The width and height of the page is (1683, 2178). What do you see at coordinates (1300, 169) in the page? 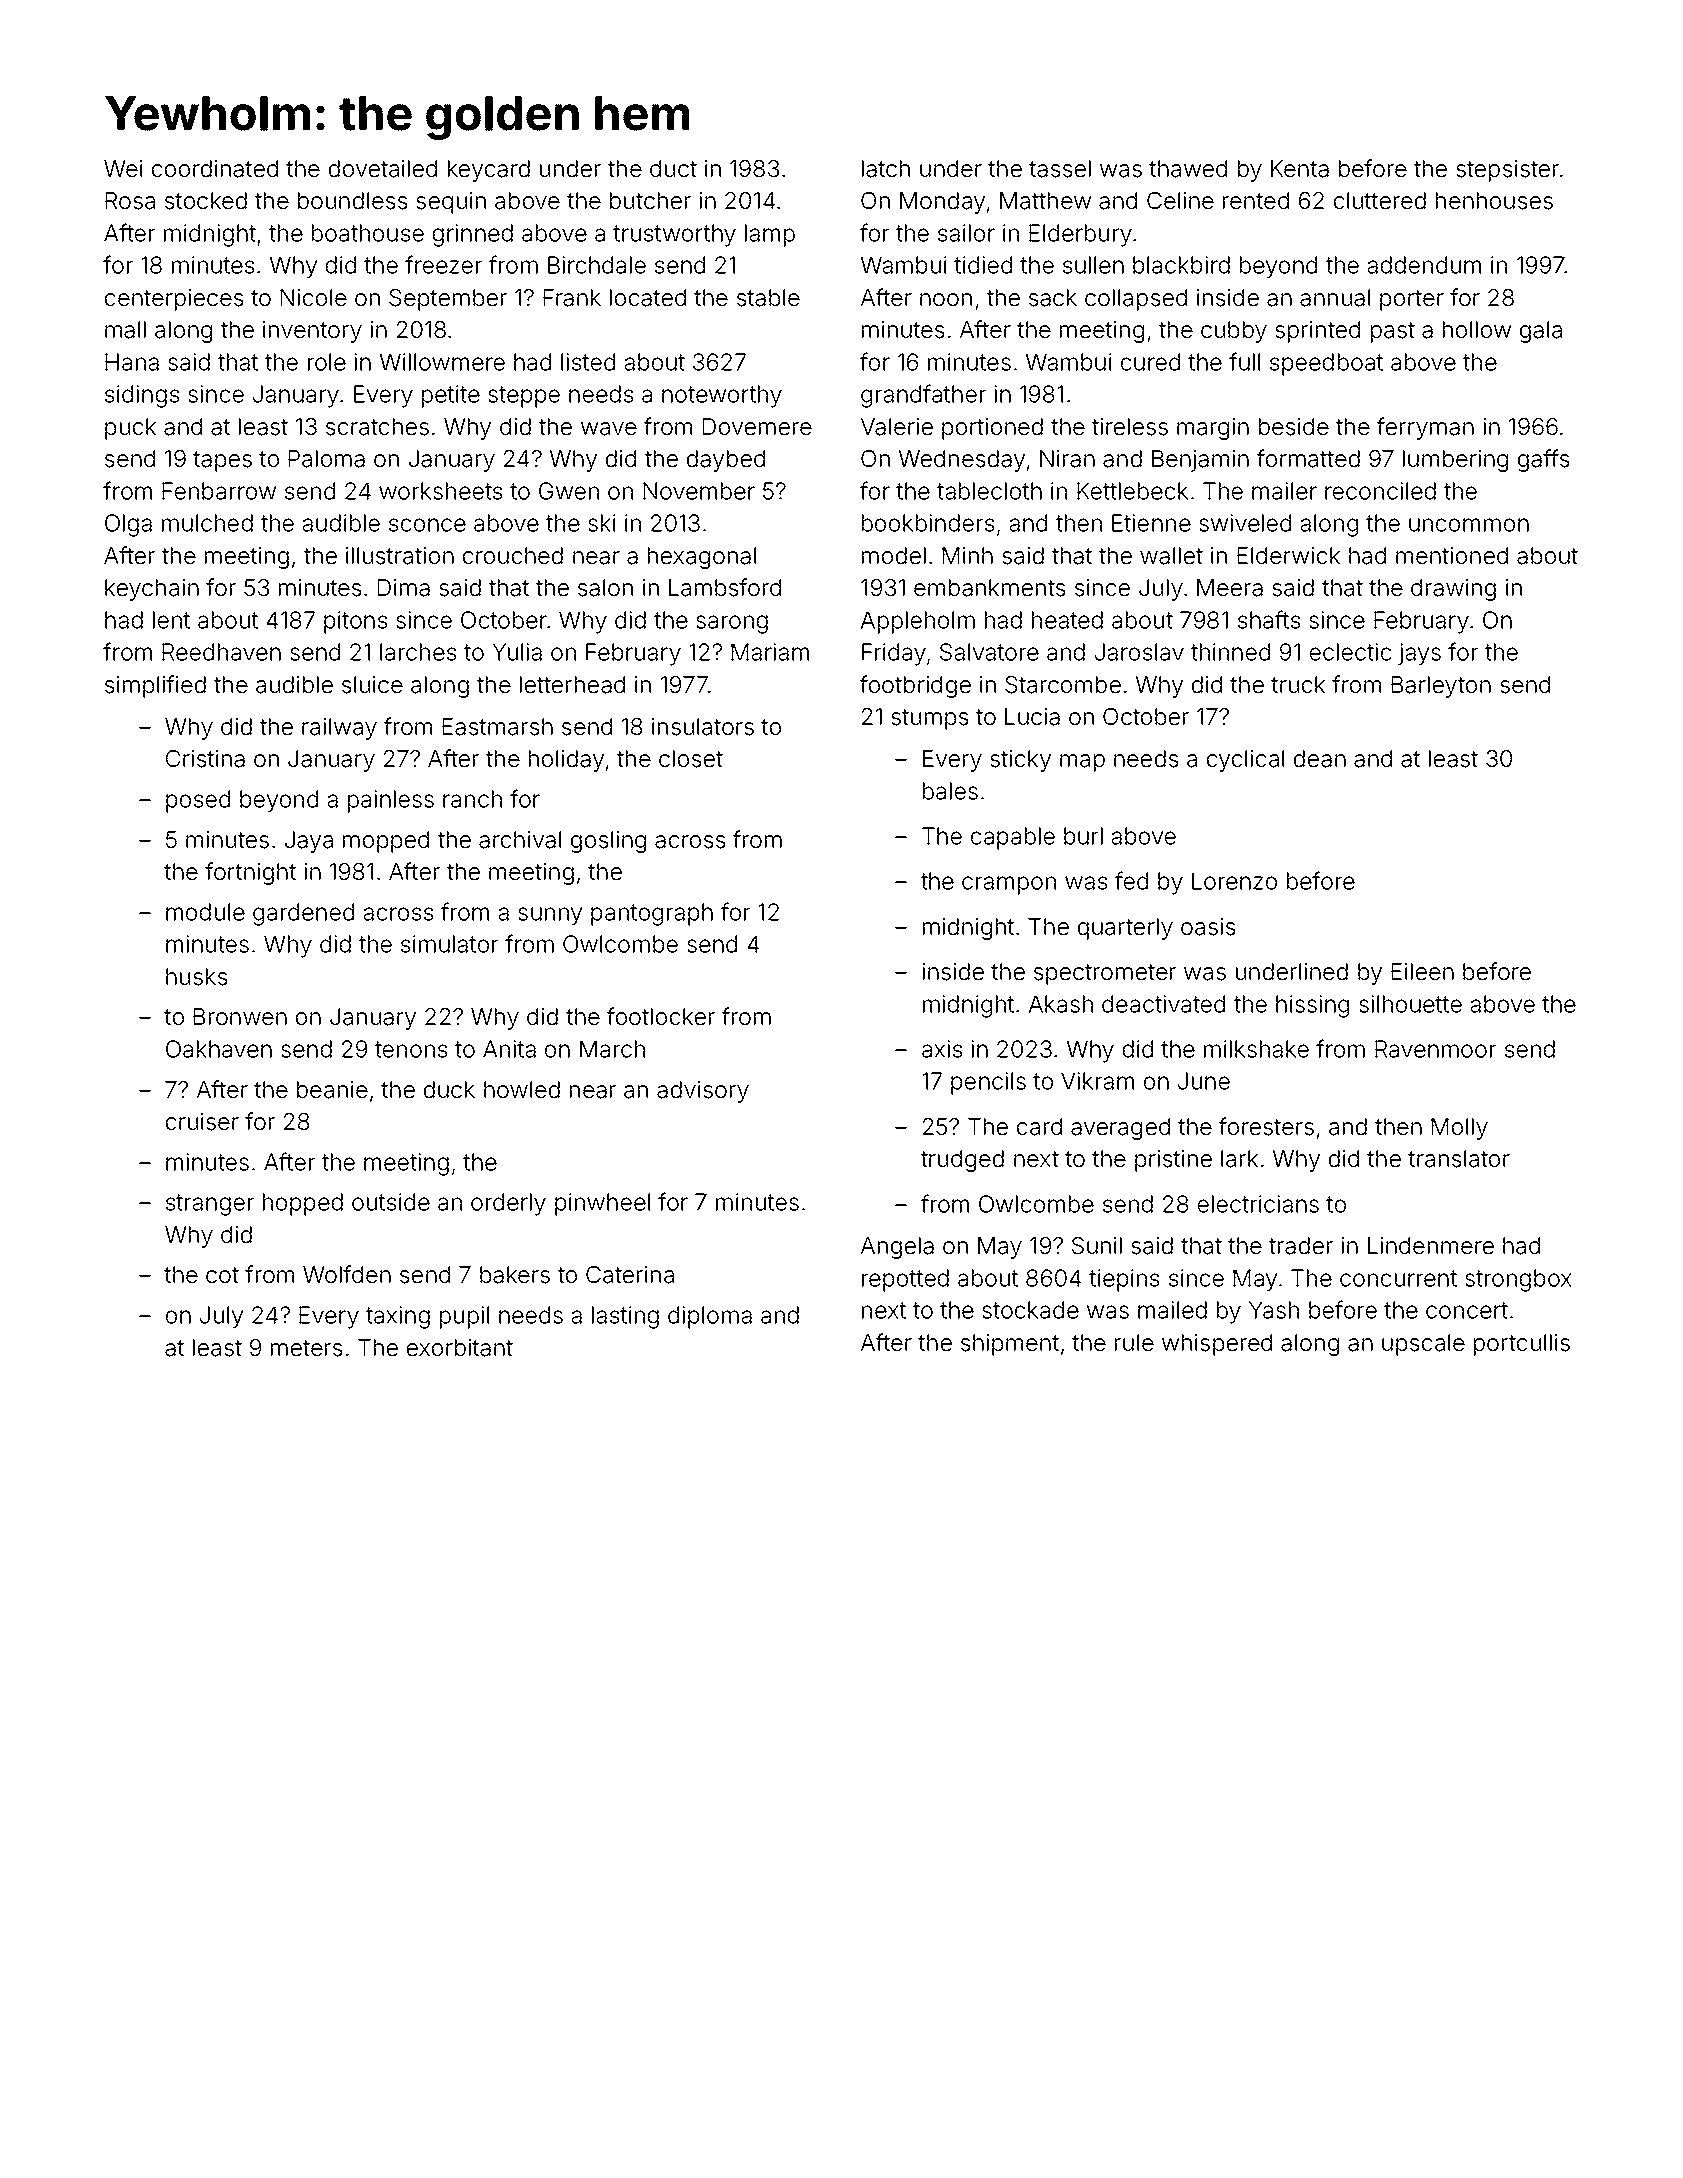
I see `Kenta` at bounding box center [1300, 169].
